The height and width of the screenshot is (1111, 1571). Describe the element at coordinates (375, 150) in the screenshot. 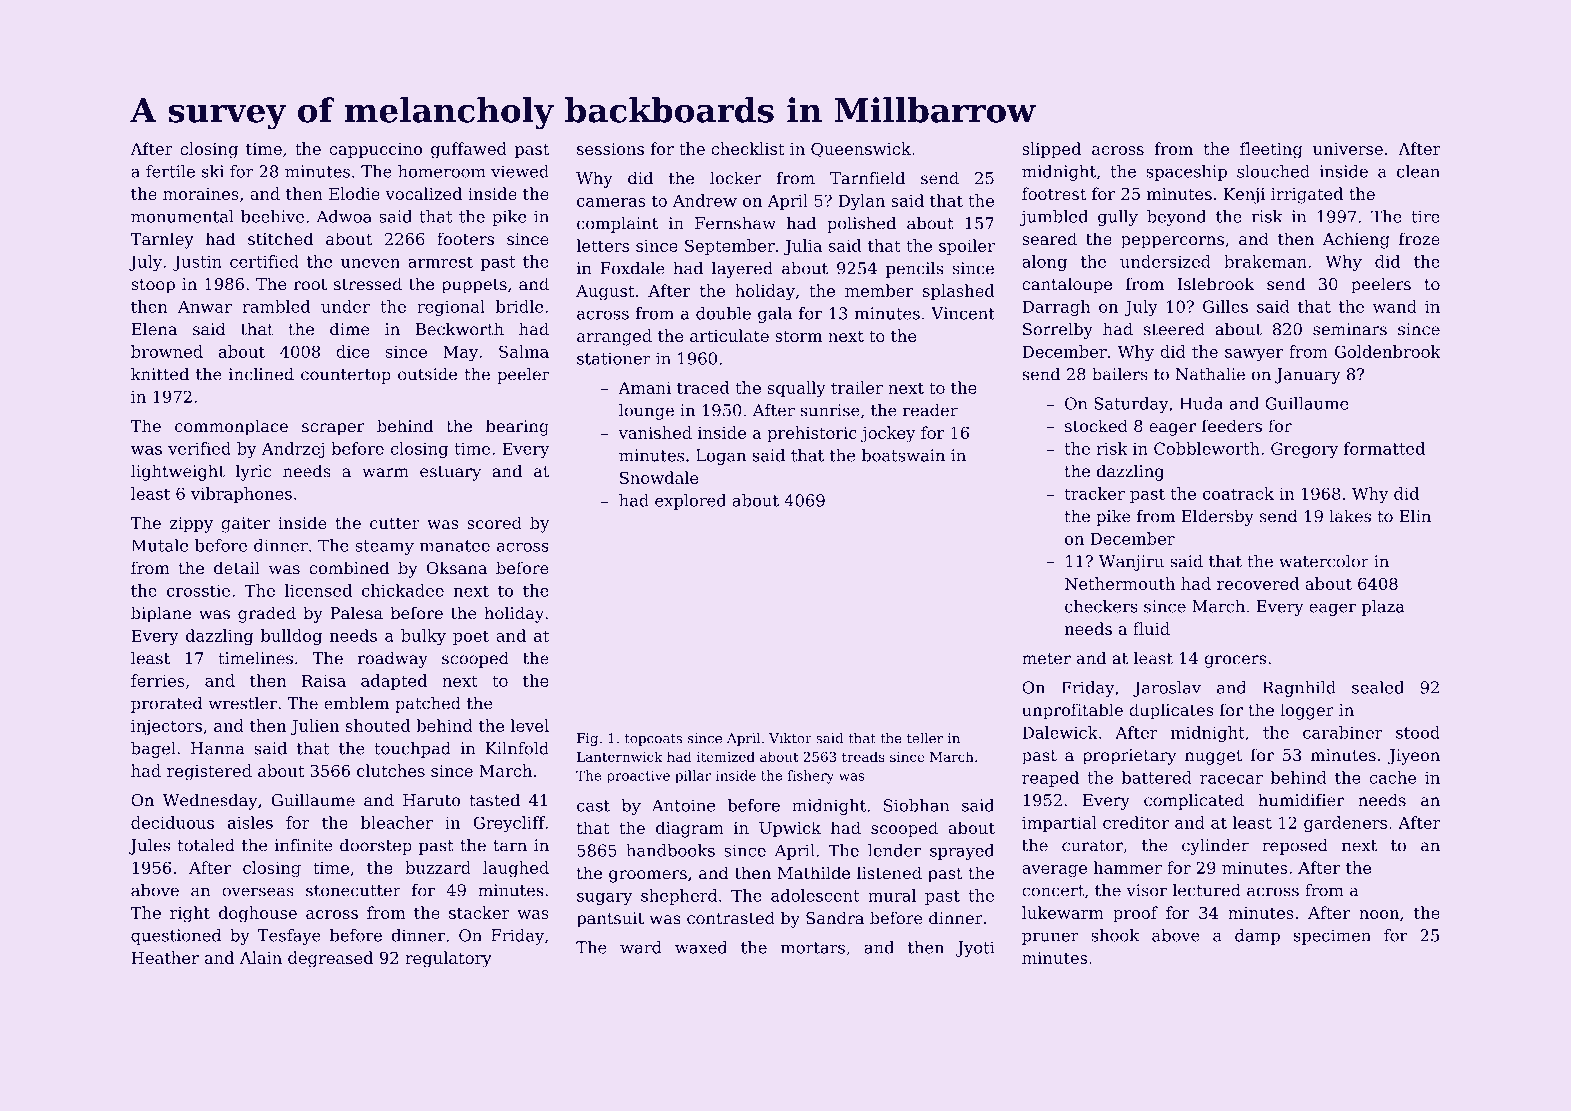

I see `cappuccino` at that location.
